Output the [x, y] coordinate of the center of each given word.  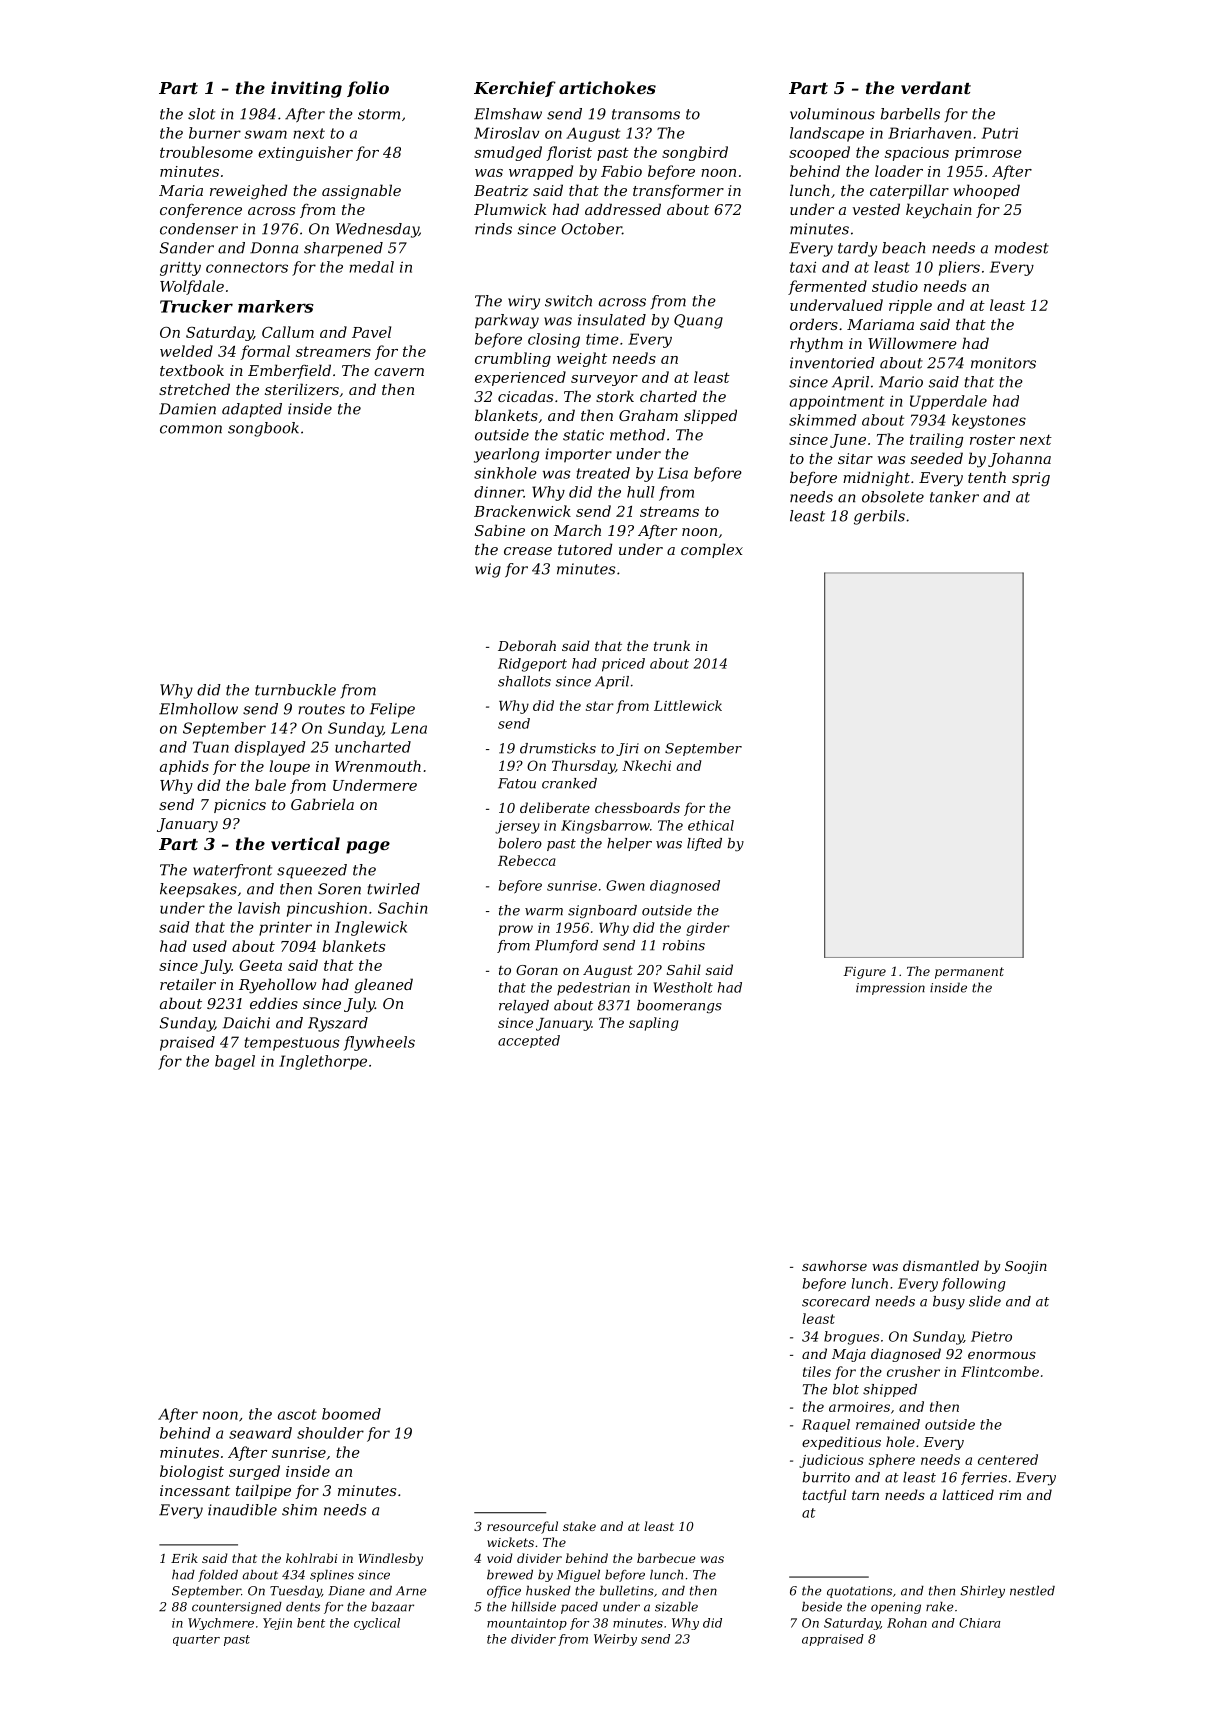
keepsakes [198, 890]
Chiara [979, 1623]
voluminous [832, 114]
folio [368, 89]
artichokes [607, 87]
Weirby [615, 1640]
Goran [537, 970]
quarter [196, 1640]
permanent [969, 973]
